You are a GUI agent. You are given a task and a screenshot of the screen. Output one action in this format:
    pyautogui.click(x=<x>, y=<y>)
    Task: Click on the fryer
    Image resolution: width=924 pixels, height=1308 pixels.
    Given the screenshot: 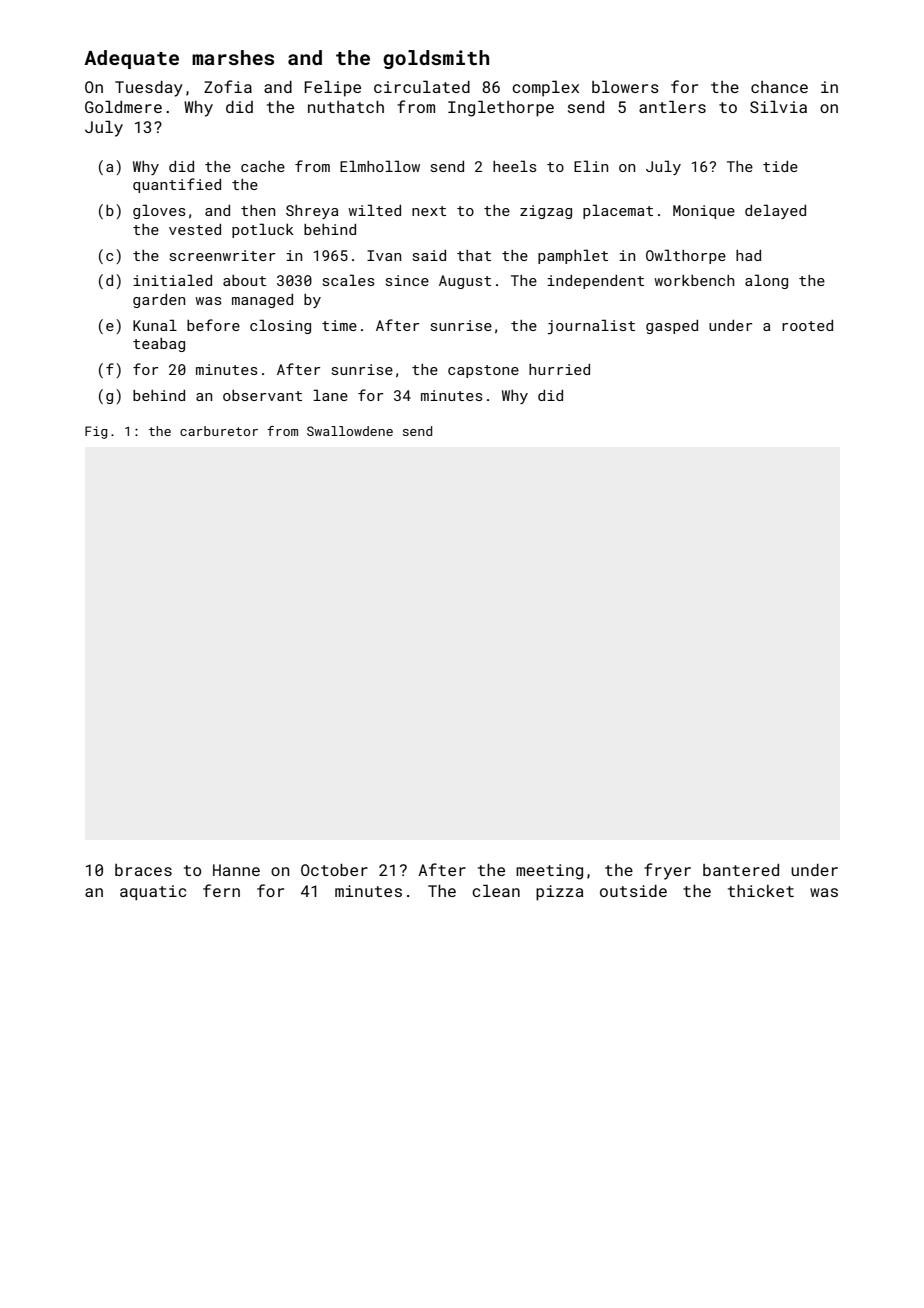 What is the action you would take?
    pyautogui.click(x=667, y=871)
